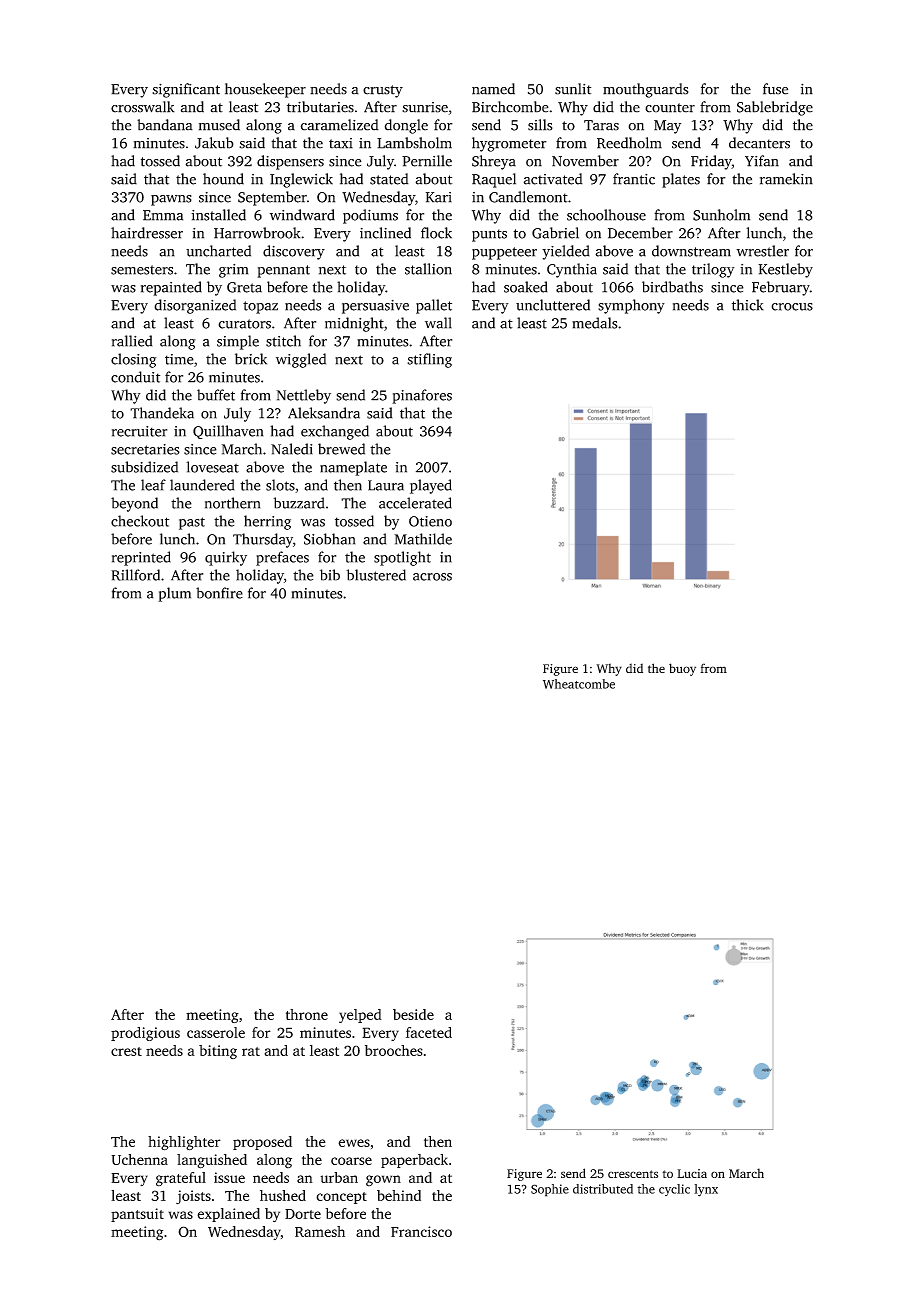  Describe the element at coordinates (692, 1173) in the image. I see `Lucia` at that location.
